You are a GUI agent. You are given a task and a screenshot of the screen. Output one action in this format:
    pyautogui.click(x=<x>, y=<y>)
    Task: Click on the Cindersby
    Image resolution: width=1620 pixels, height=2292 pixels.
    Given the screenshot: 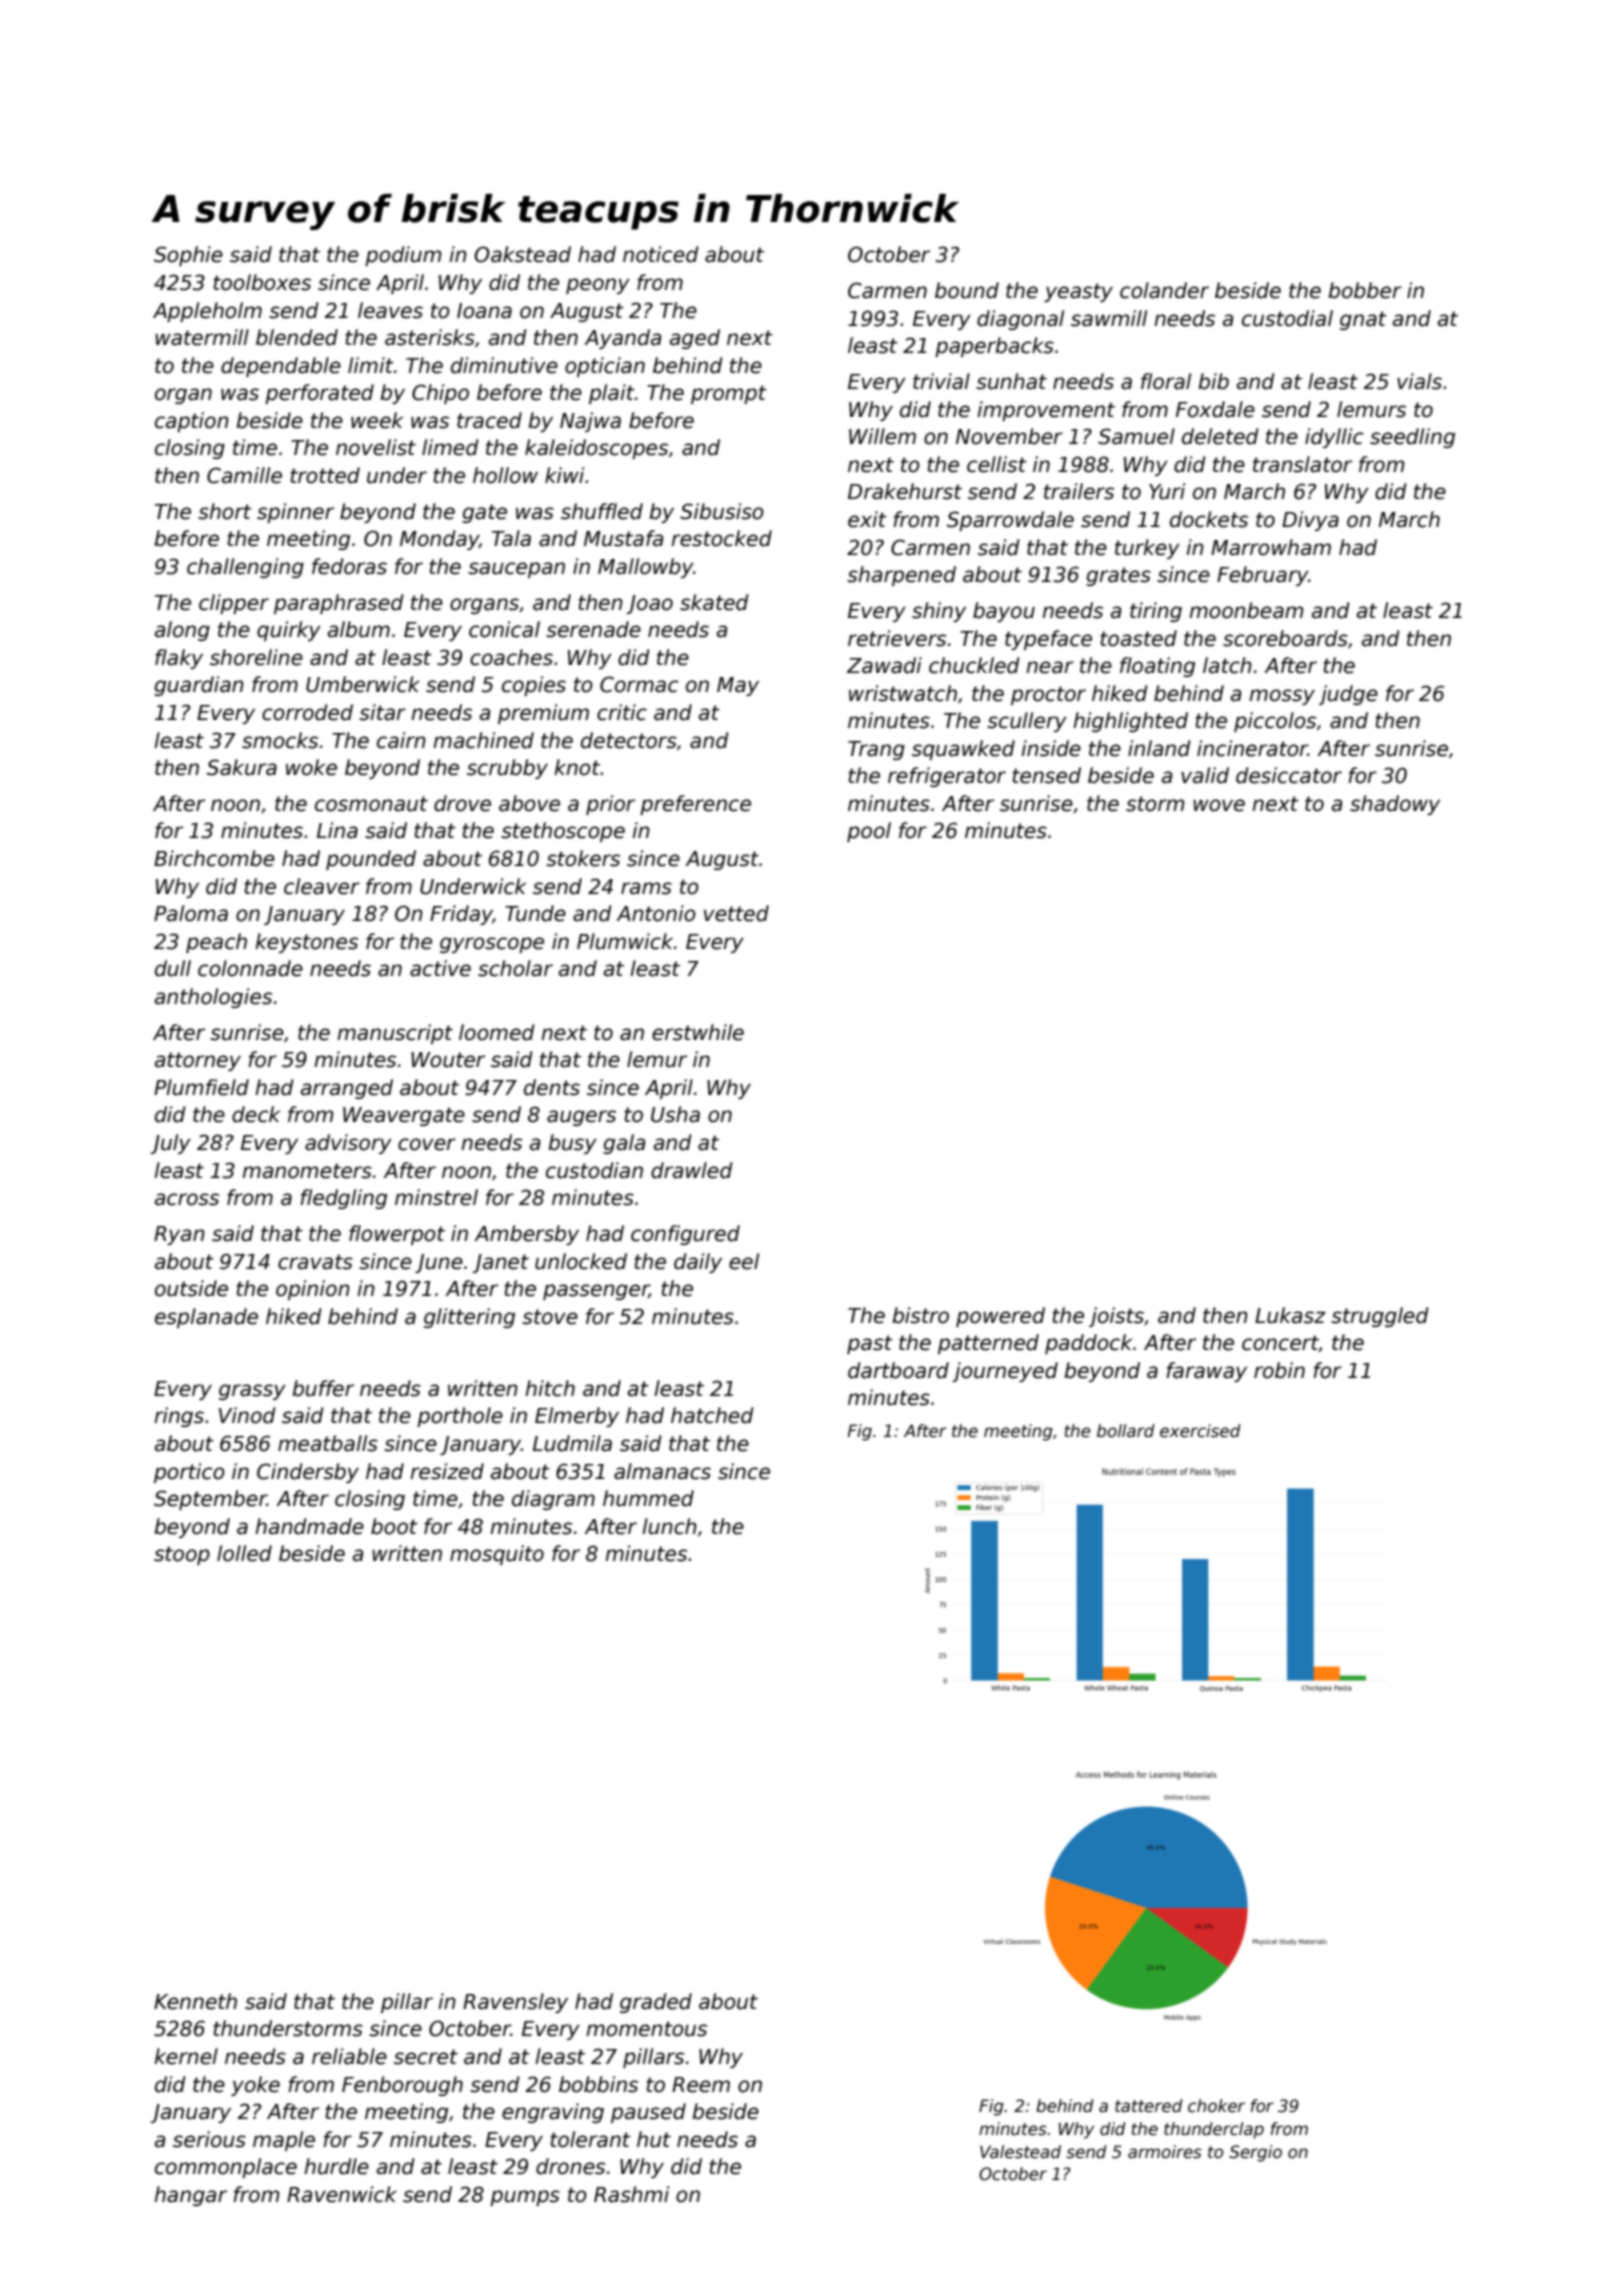 What is the action you would take?
    pyautogui.click(x=308, y=1473)
